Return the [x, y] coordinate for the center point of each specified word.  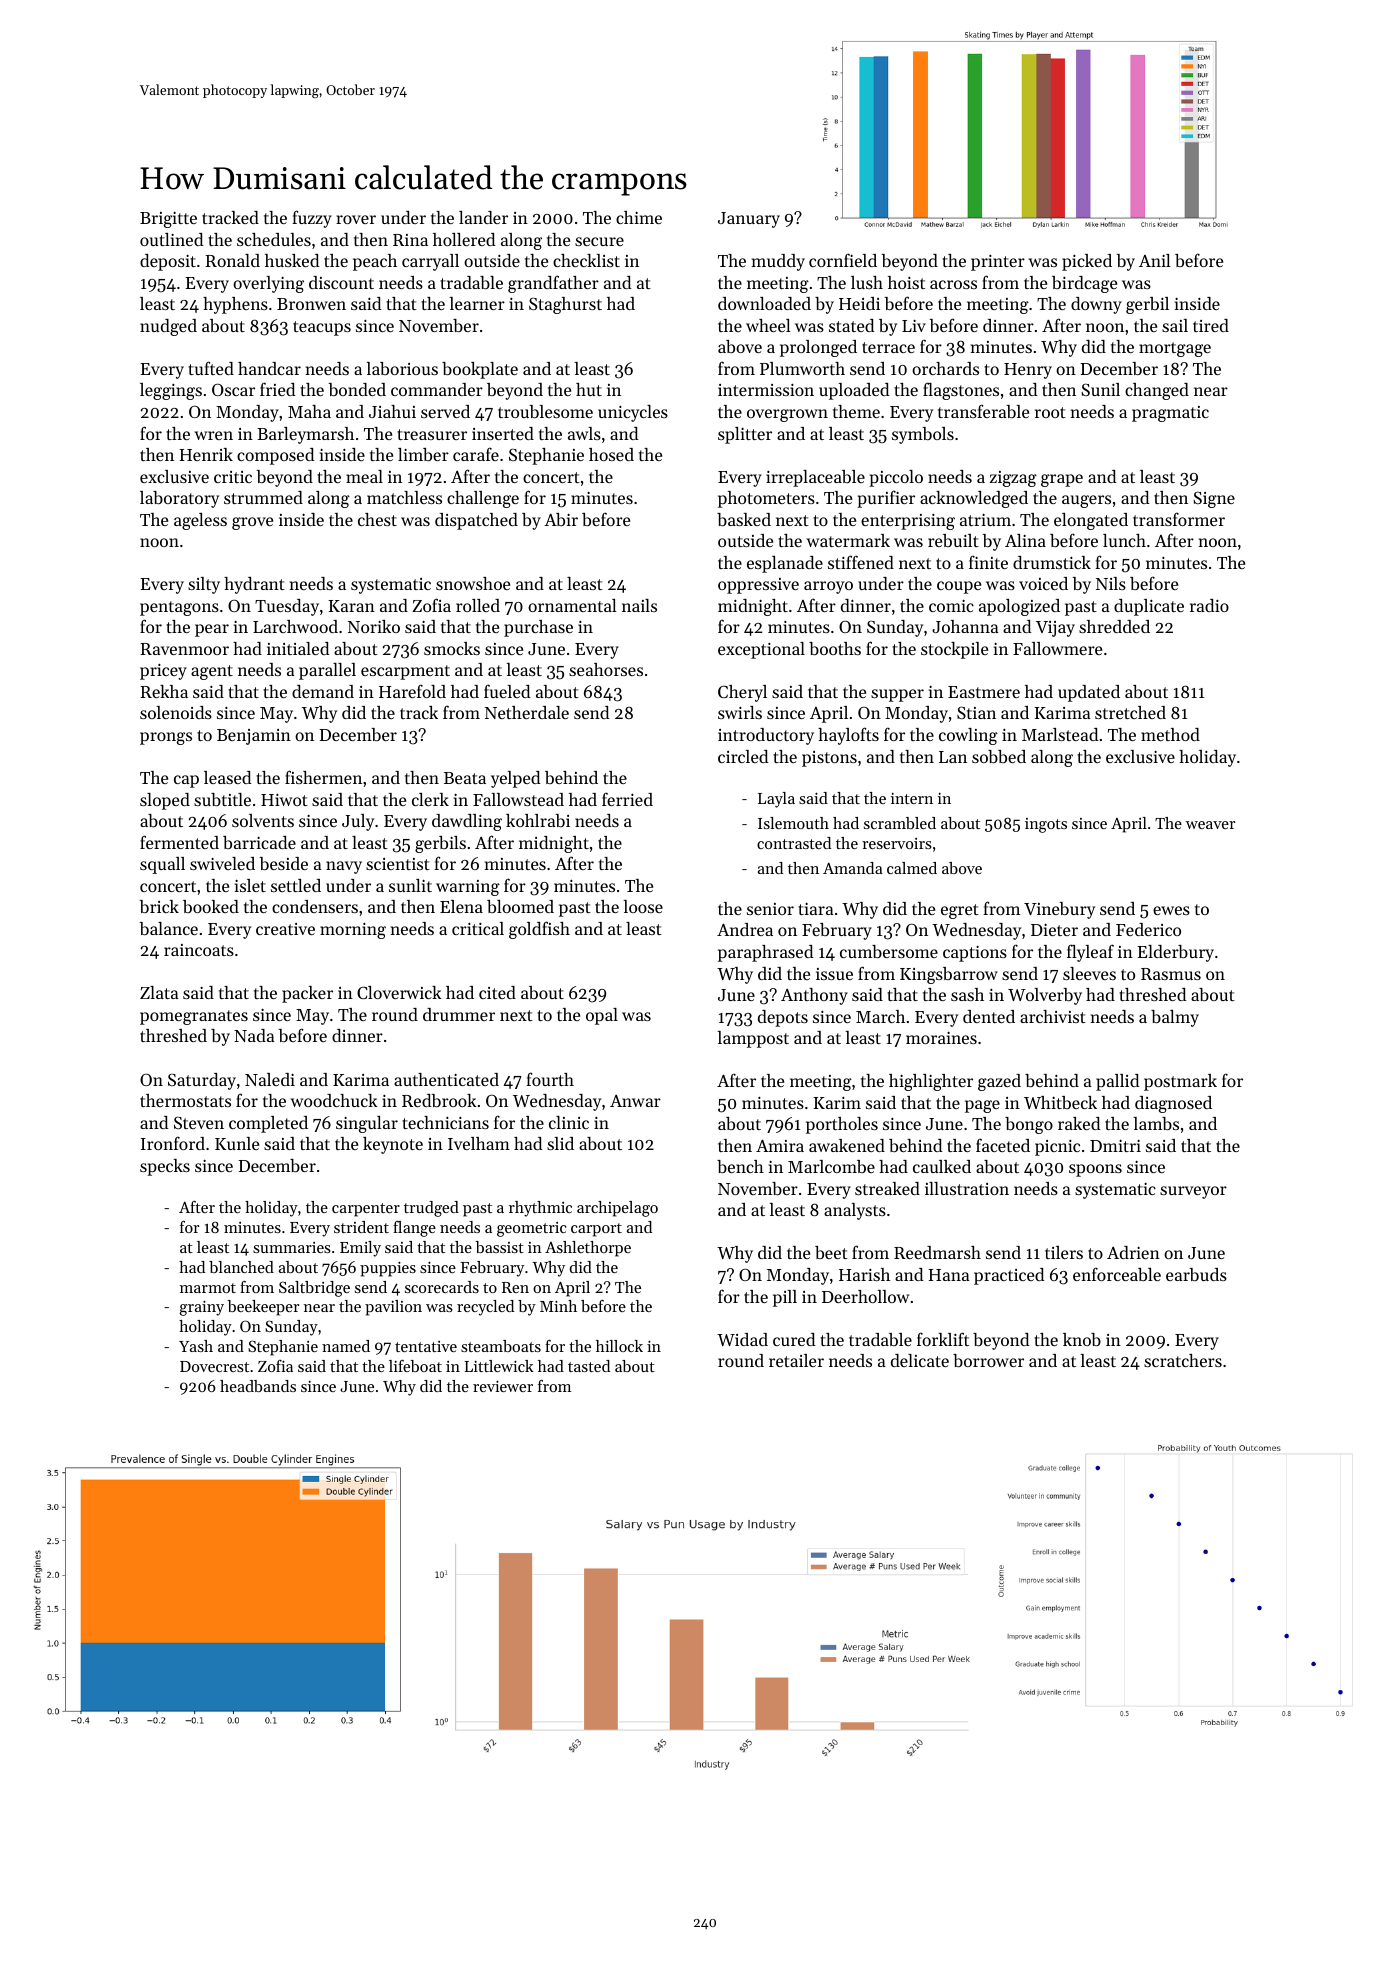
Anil [1155, 260]
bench [740, 1166]
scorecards [442, 1287]
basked [744, 519]
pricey [163, 672]
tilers [1064, 1252]
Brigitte [168, 220]
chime [639, 217]
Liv [914, 326]
